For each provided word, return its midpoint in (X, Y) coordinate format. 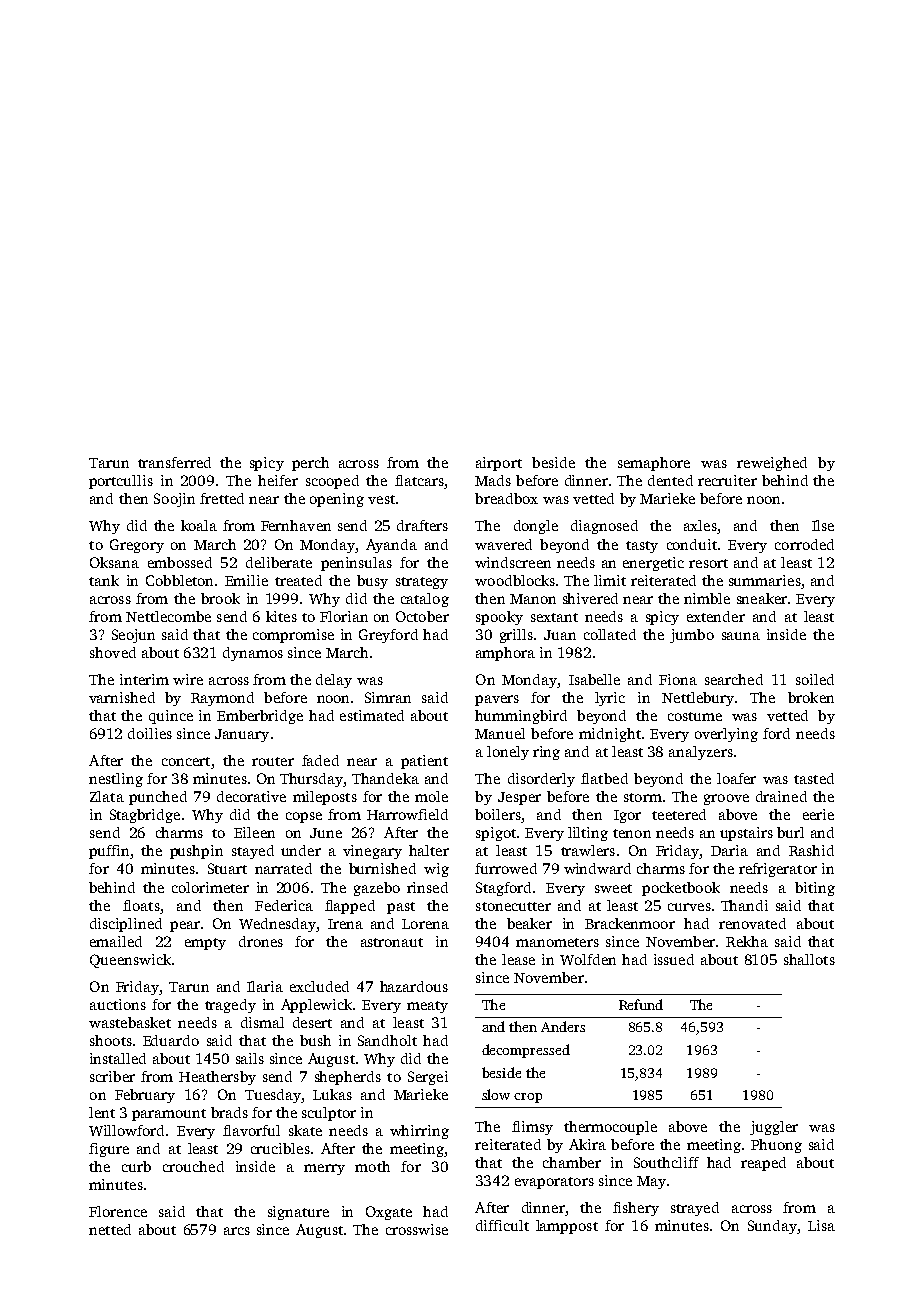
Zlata (107, 796)
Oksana (114, 562)
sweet (613, 888)
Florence (118, 1211)
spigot (496, 834)
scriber (112, 1076)
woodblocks (515, 580)
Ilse (823, 525)
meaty (427, 1007)
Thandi (744, 905)
